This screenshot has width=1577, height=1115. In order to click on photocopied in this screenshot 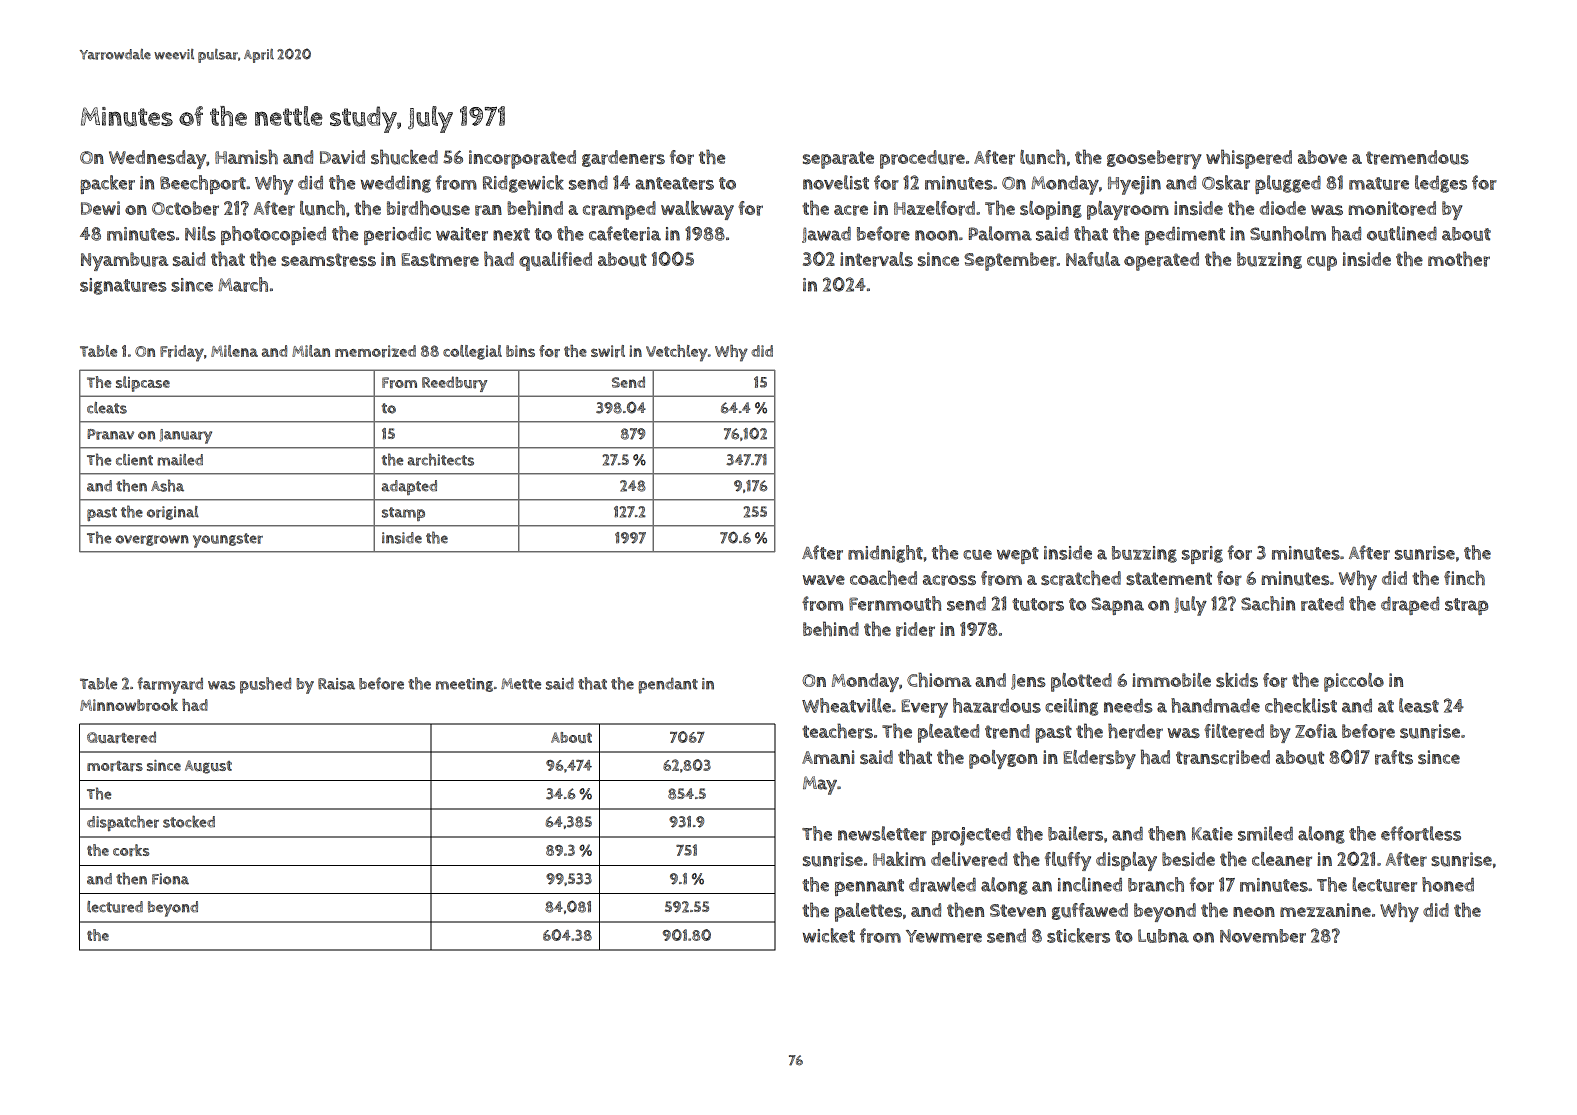, I will do `click(273, 235)`.
